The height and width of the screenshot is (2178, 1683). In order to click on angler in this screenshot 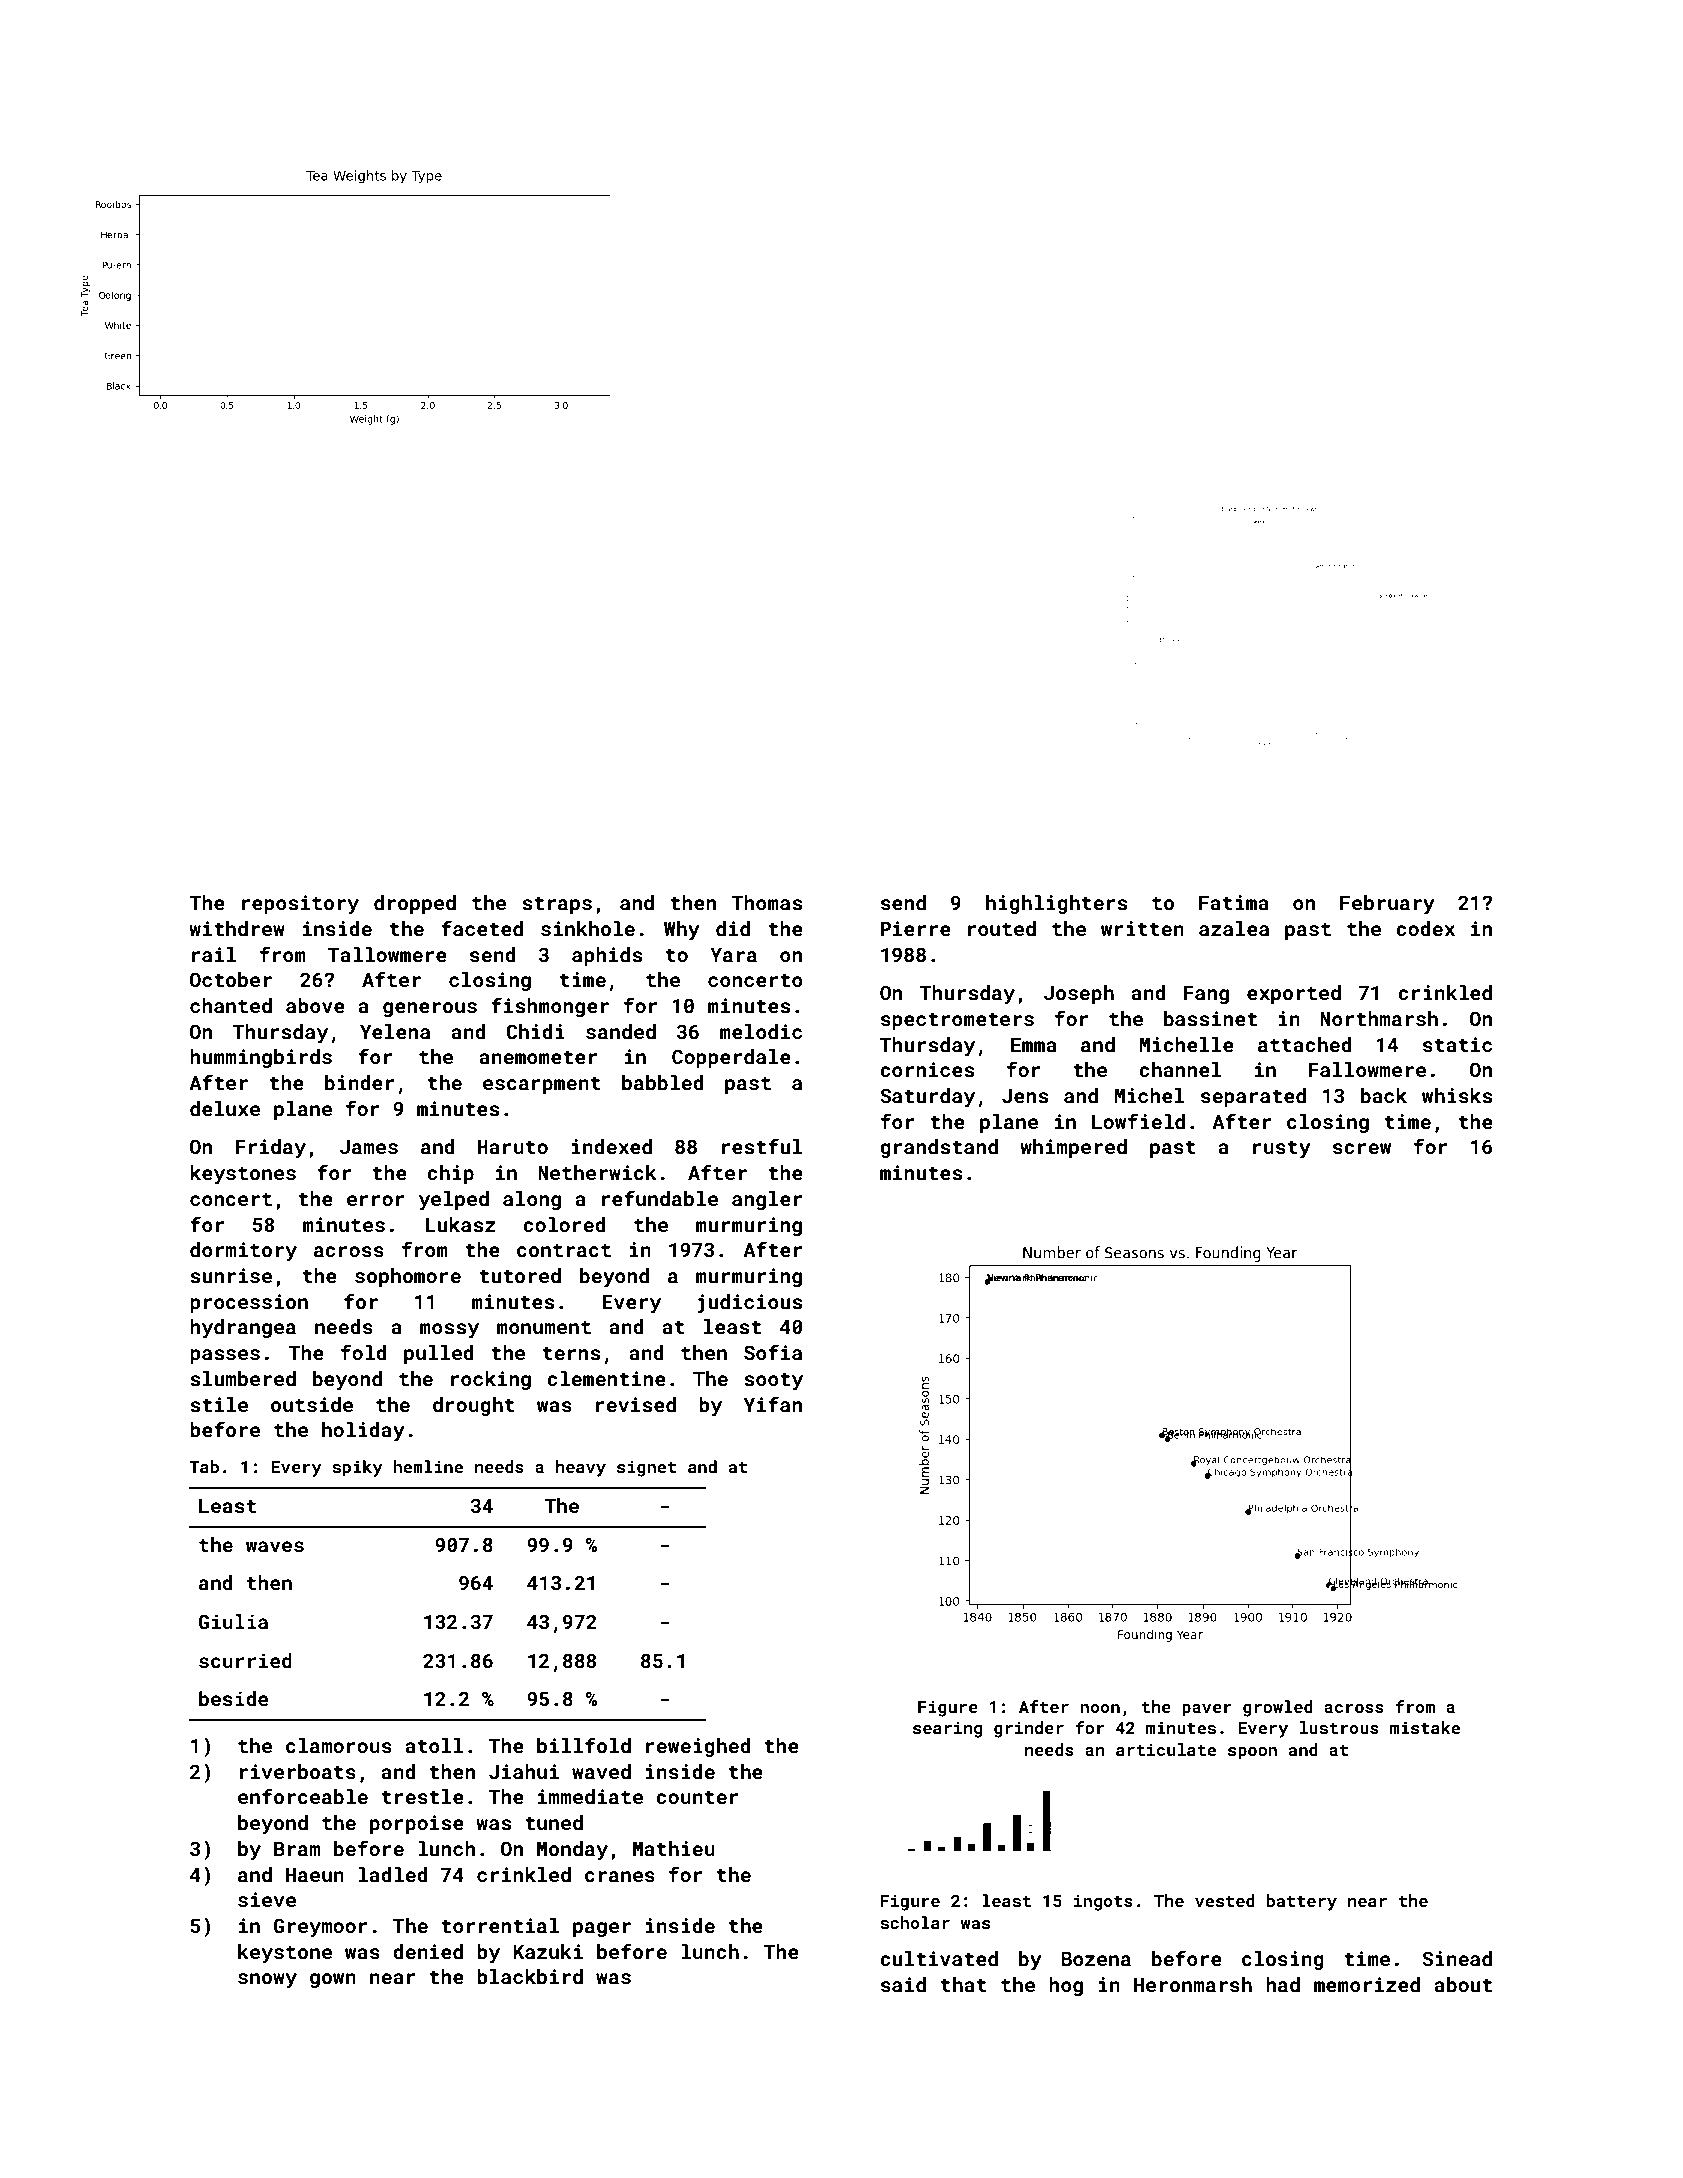, I will do `click(767, 1200)`.
